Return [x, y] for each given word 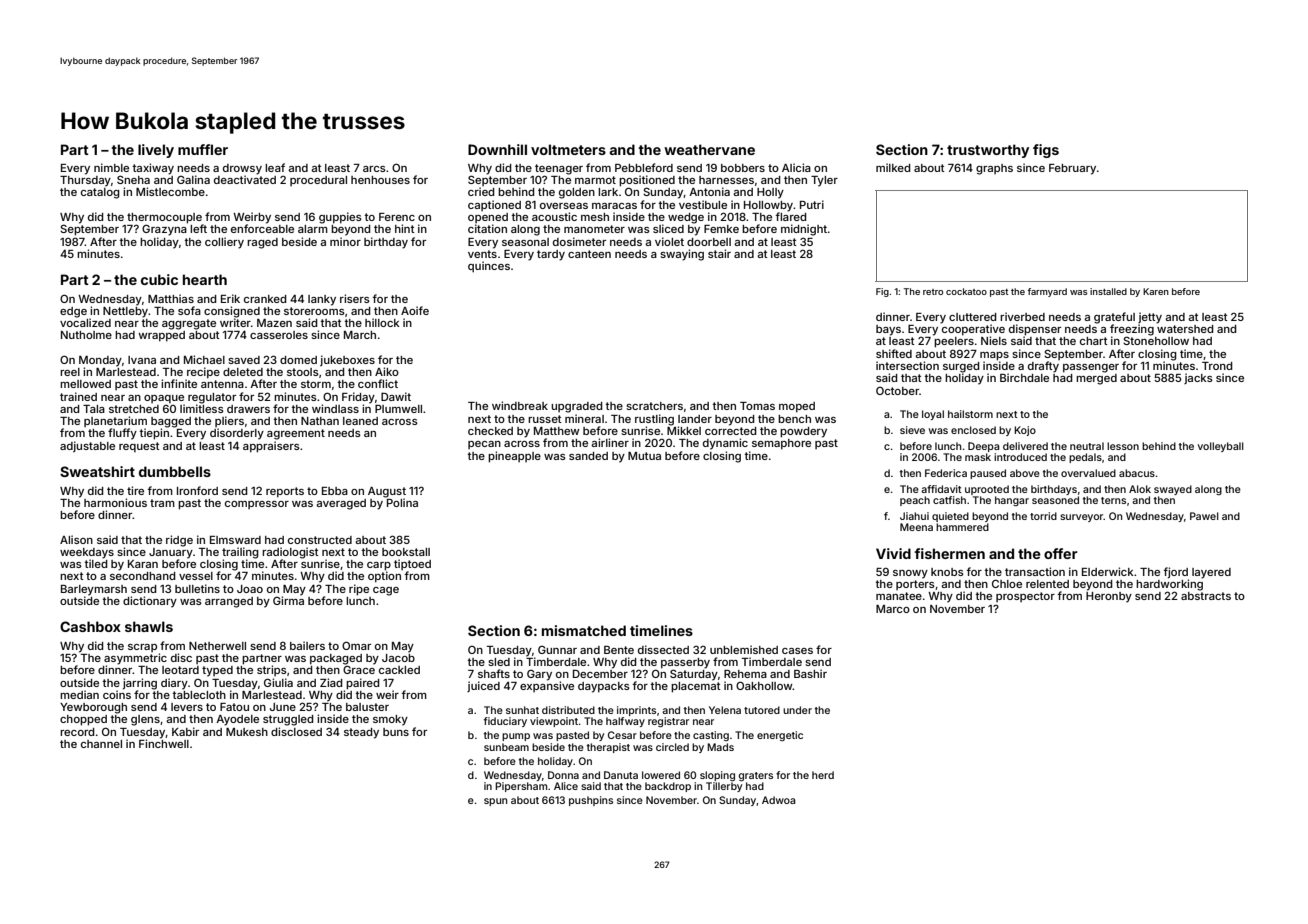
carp [379, 566]
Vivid [893, 553]
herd [823, 775]
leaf [275, 167]
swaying [682, 255]
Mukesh [247, 732]
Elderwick [1108, 571]
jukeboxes [347, 360]
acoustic [554, 216]
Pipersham [521, 787]
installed [1108, 291]
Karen [1156, 291]
